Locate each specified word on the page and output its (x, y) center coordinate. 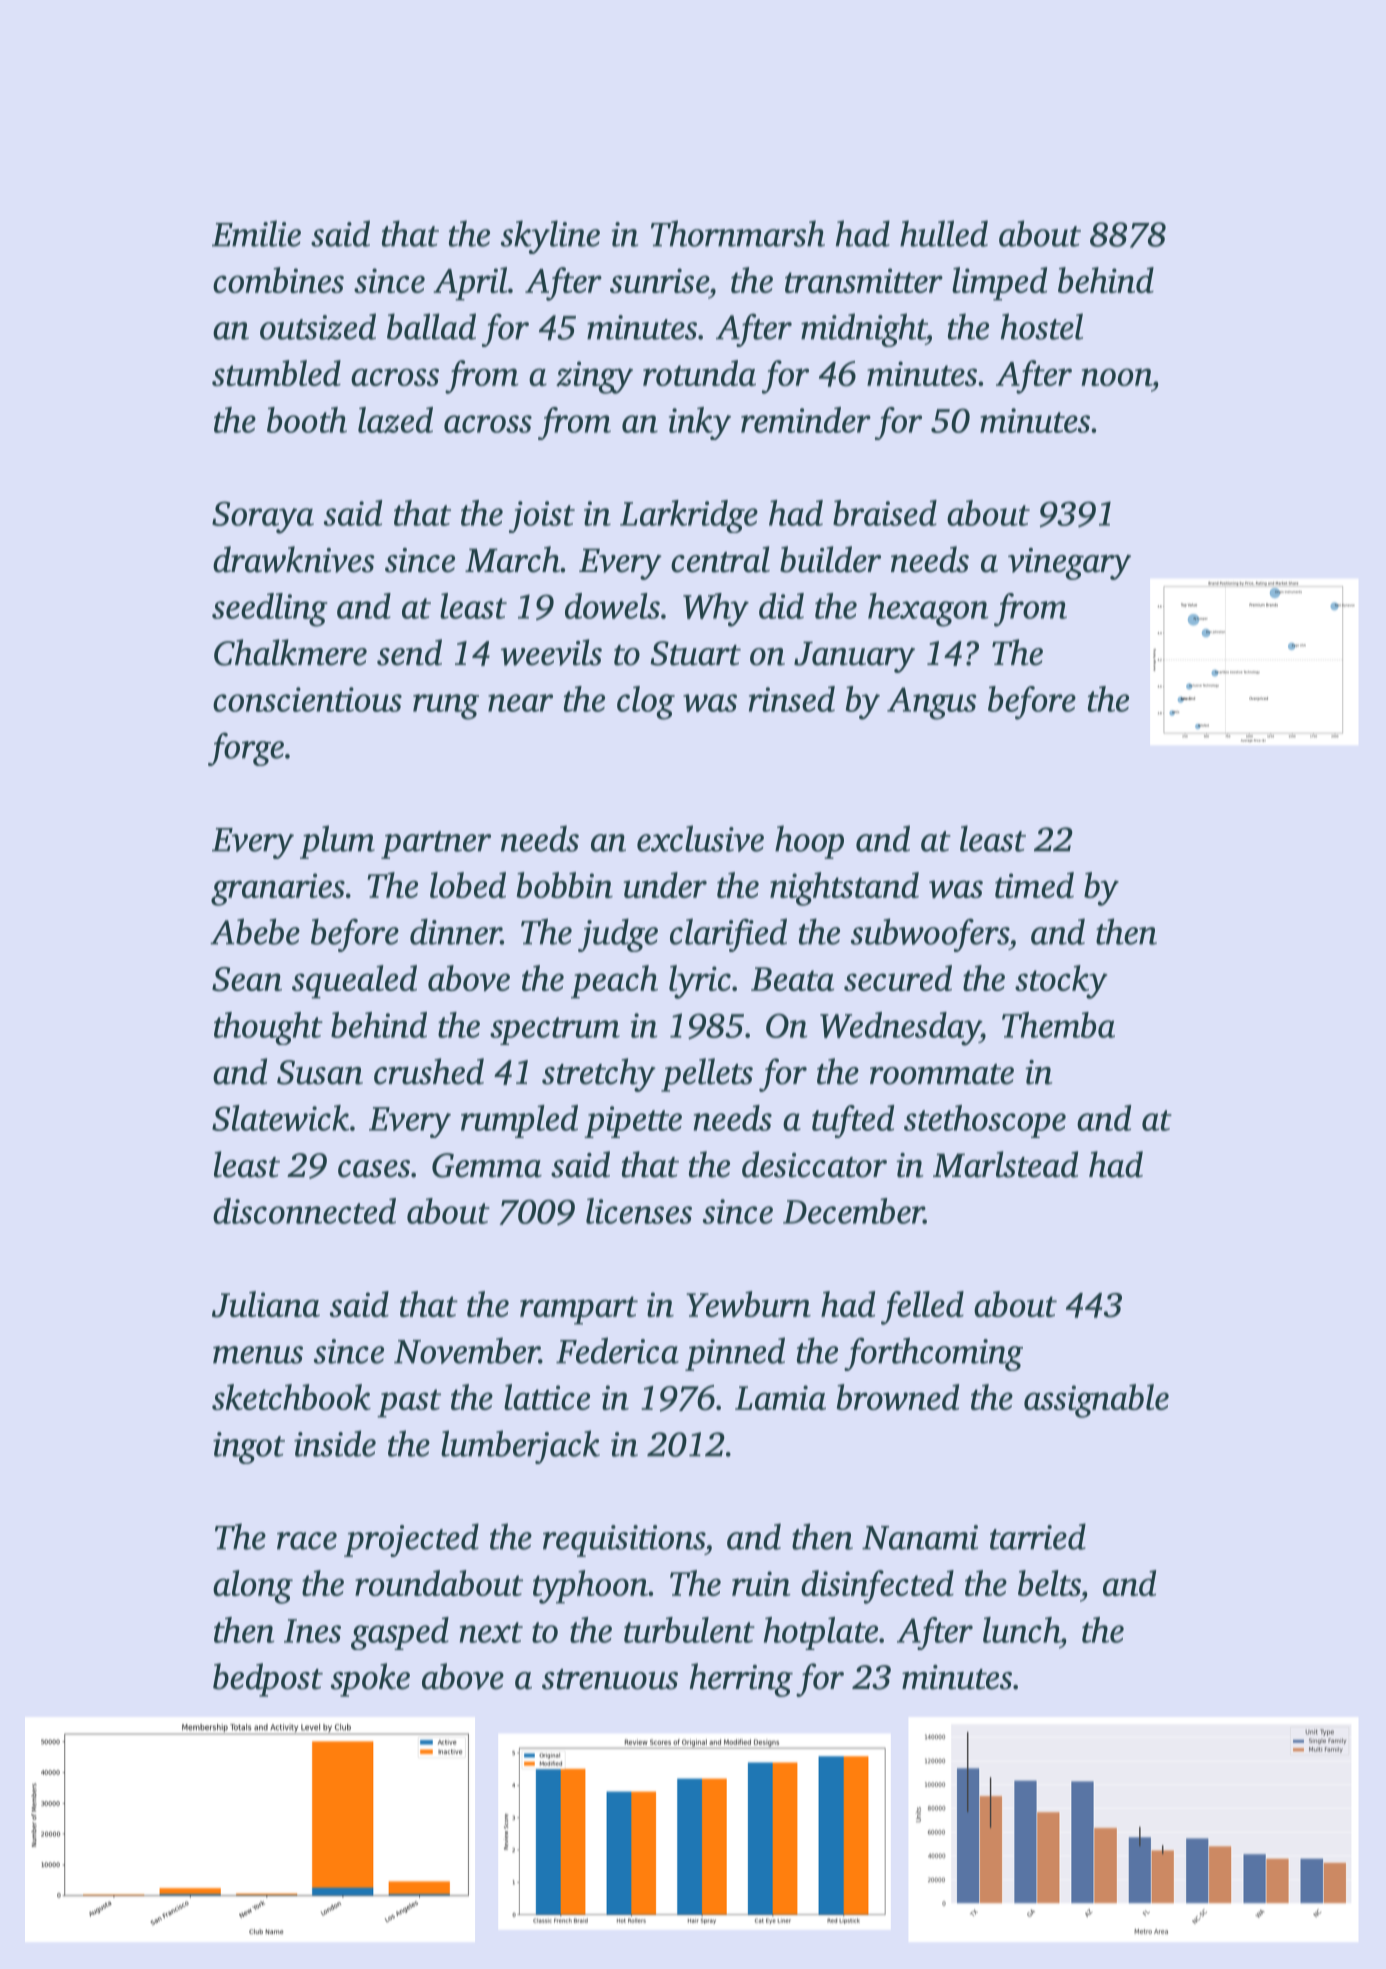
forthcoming (933, 1354)
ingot (249, 1448)
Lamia (780, 1397)
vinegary (1069, 564)
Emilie (256, 233)
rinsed (792, 699)
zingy (594, 377)
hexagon (928, 610)
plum (337, 842)
